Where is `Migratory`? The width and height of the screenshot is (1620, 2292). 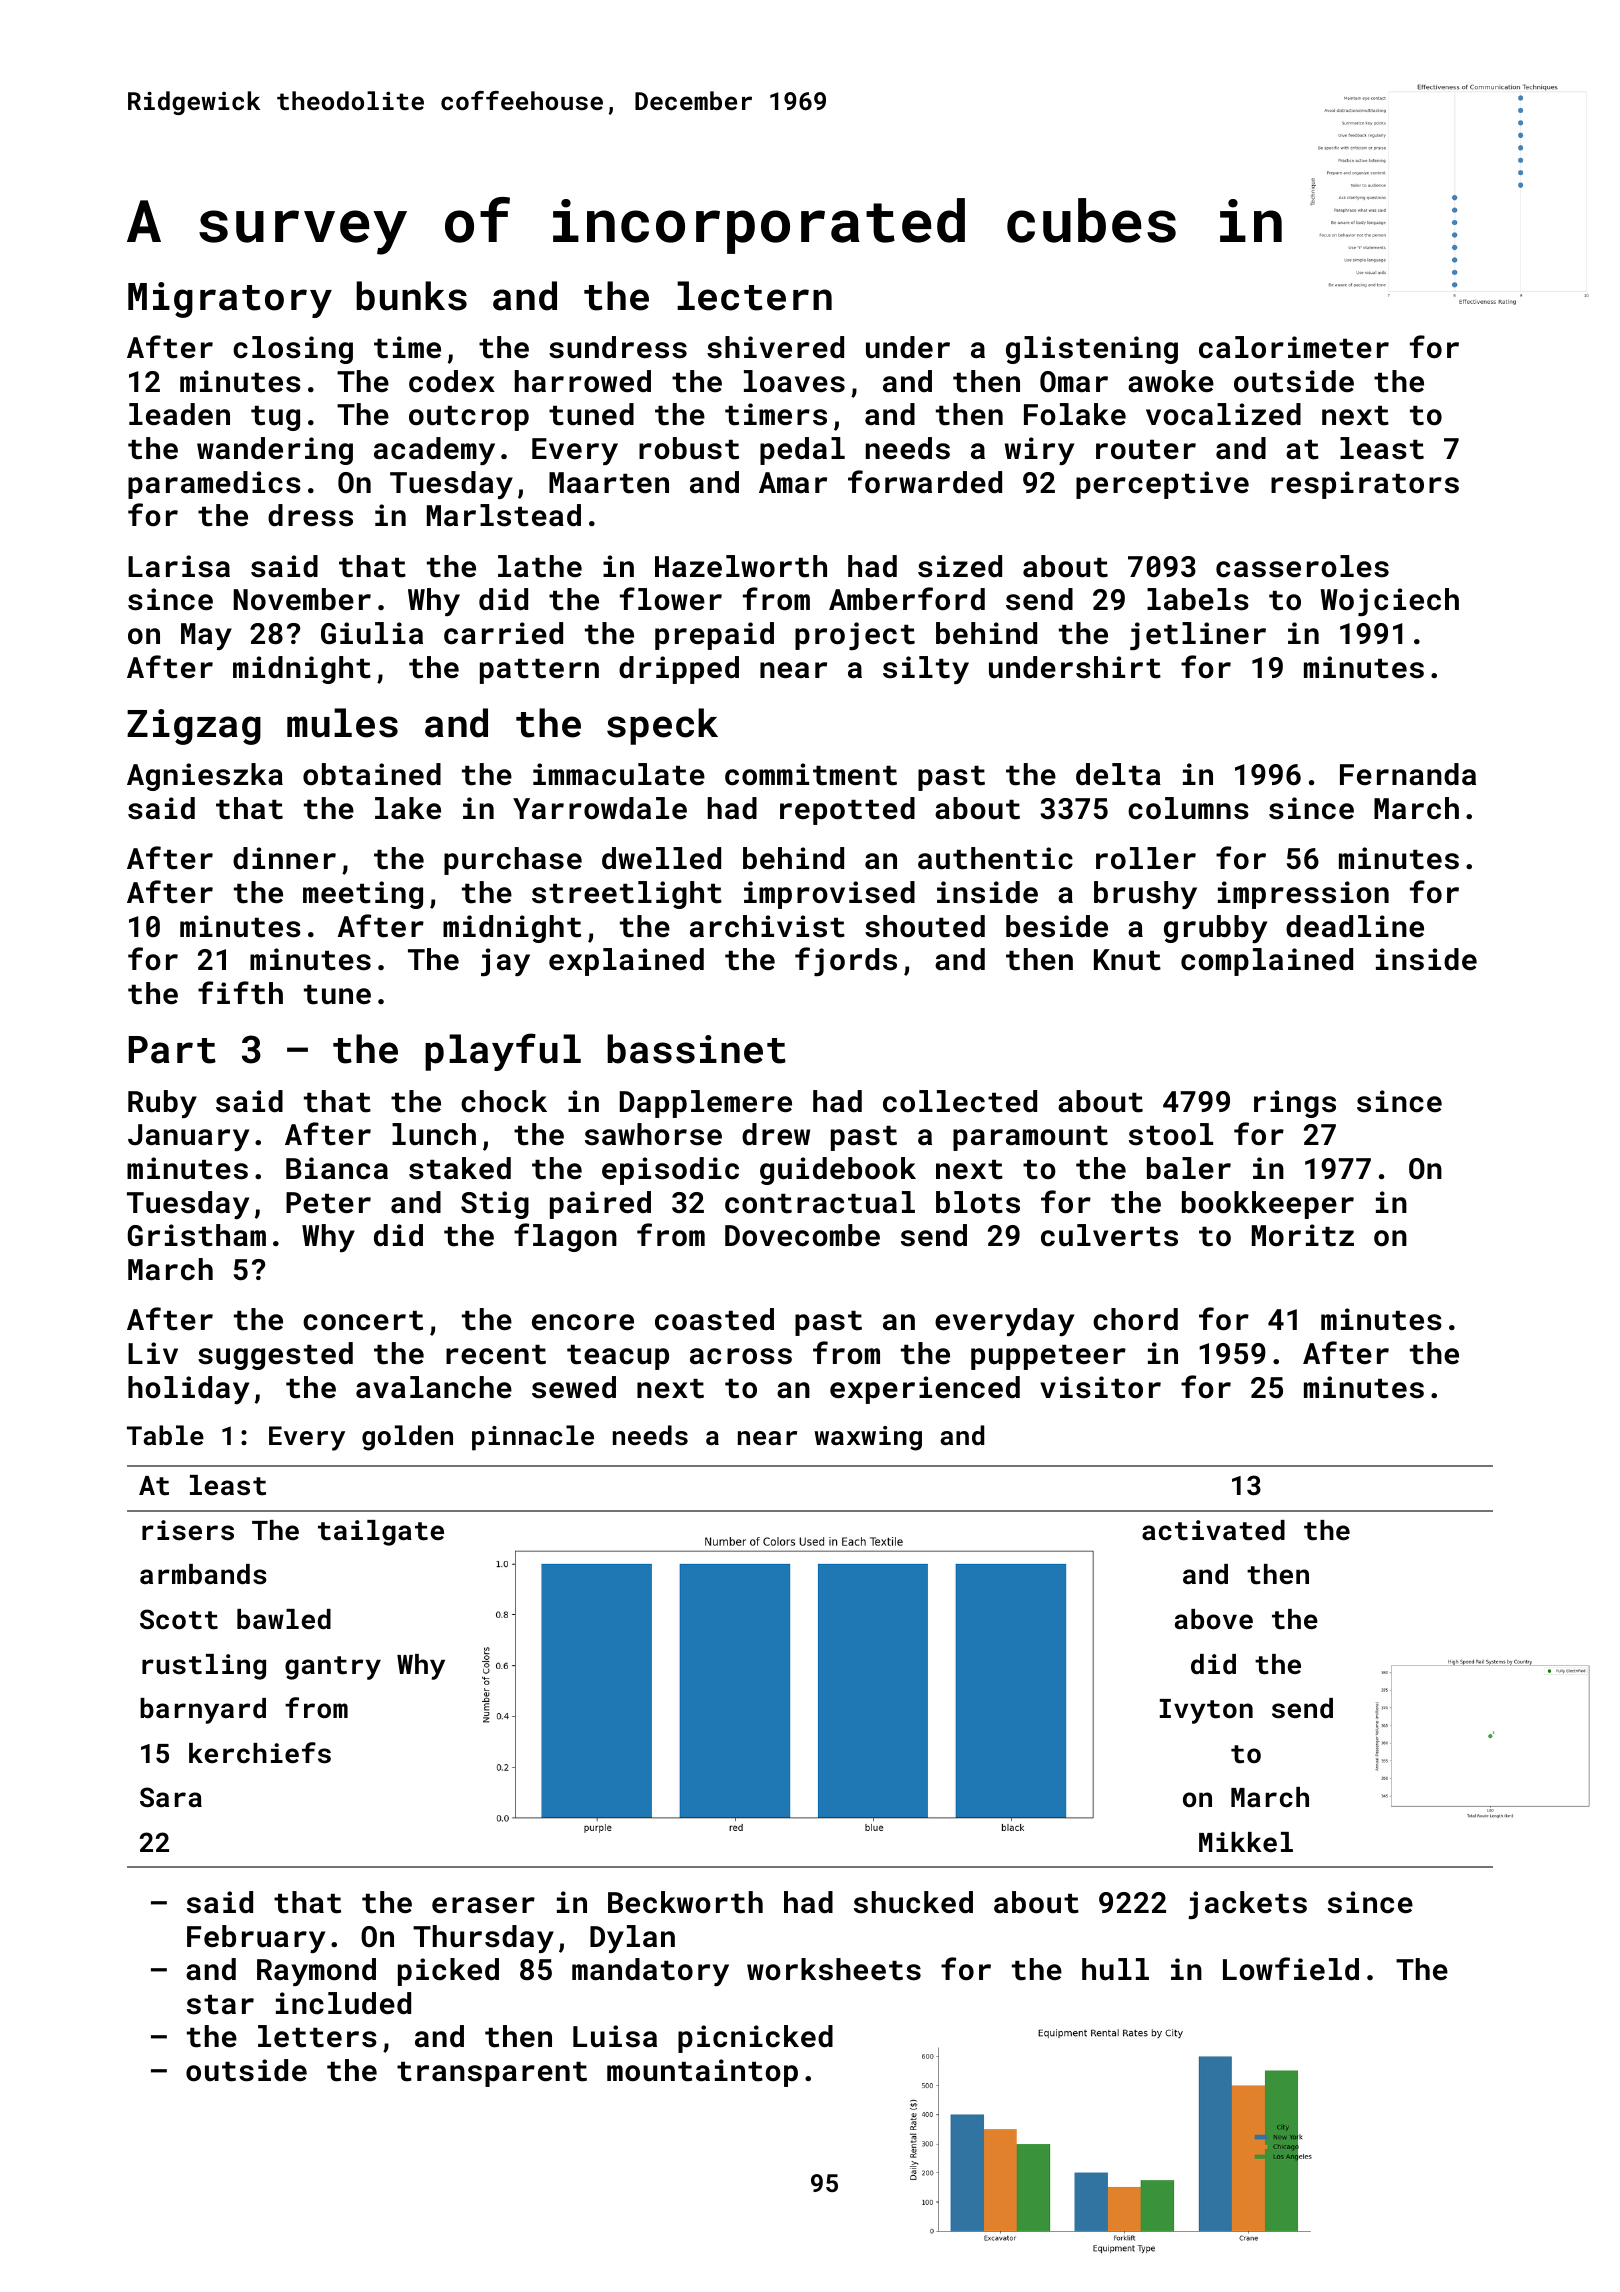
Migratory is located at coordinates (230, 300).
